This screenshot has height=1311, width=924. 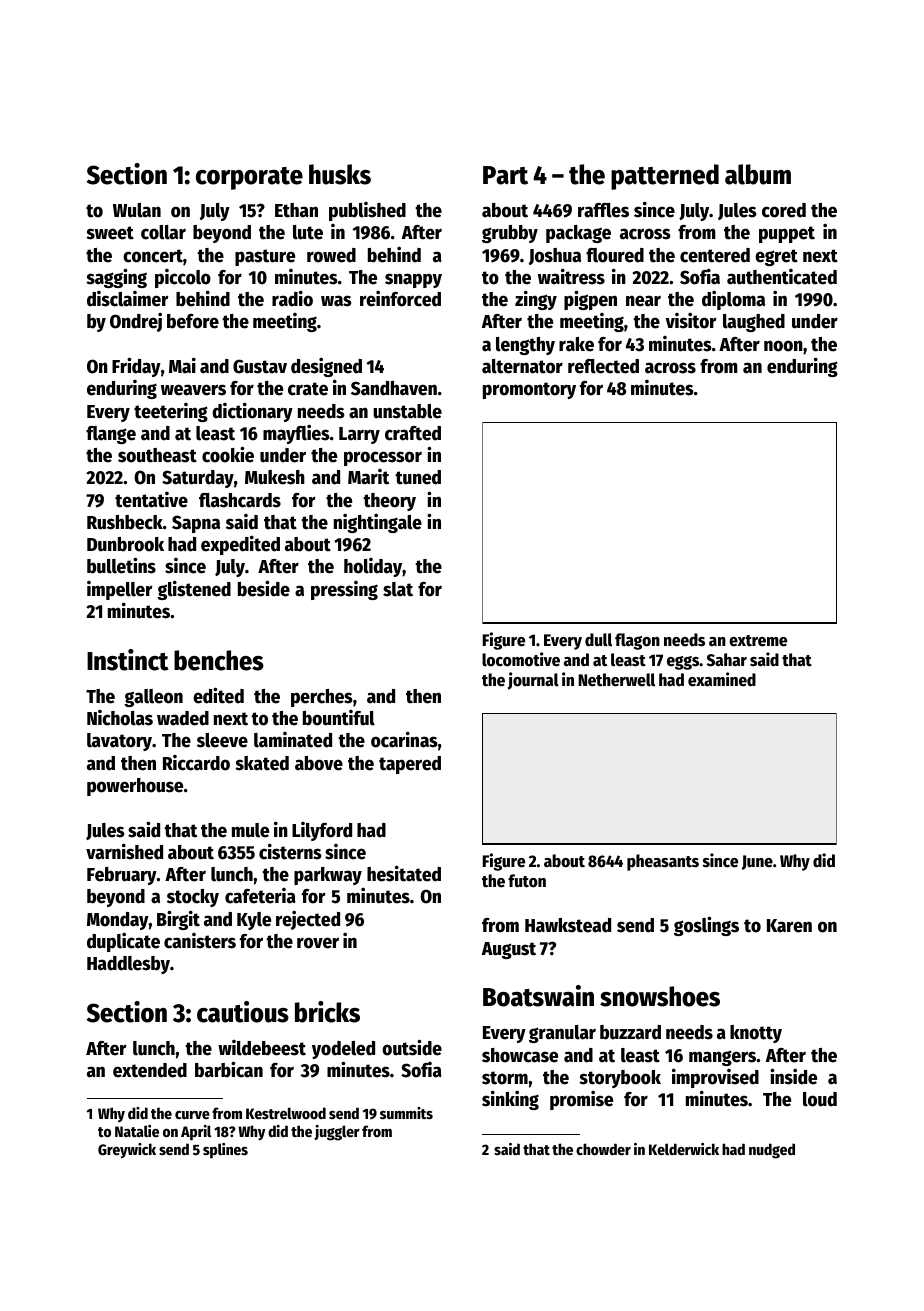 What do you see at coordinates (260, 896) in the screenshot?
I see `cafeteria` at bounding box center [260, 896].
